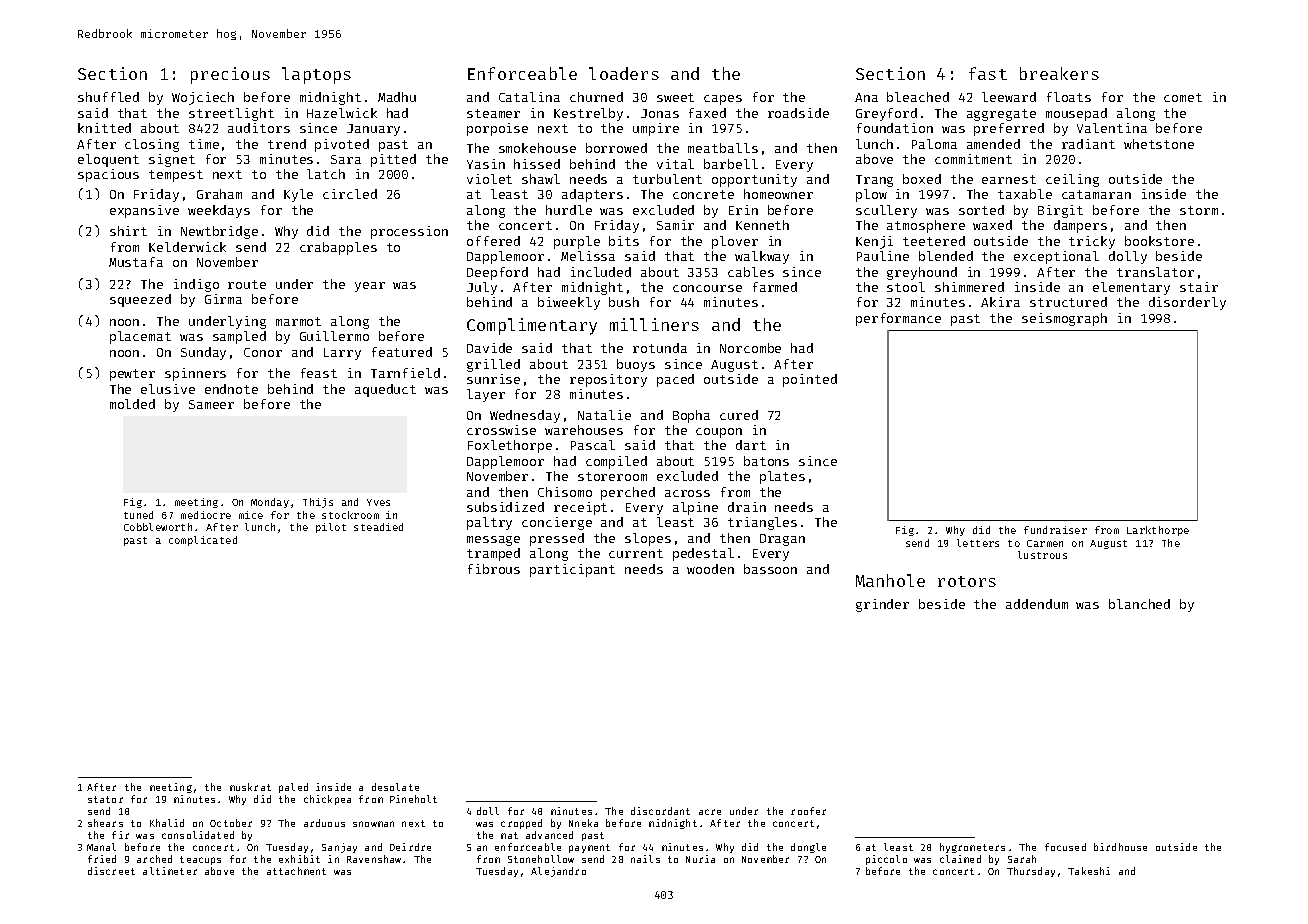  What do you see at coordinates (624, 73) in the document?
I see `loaders` at bounding box center [624, 73].
